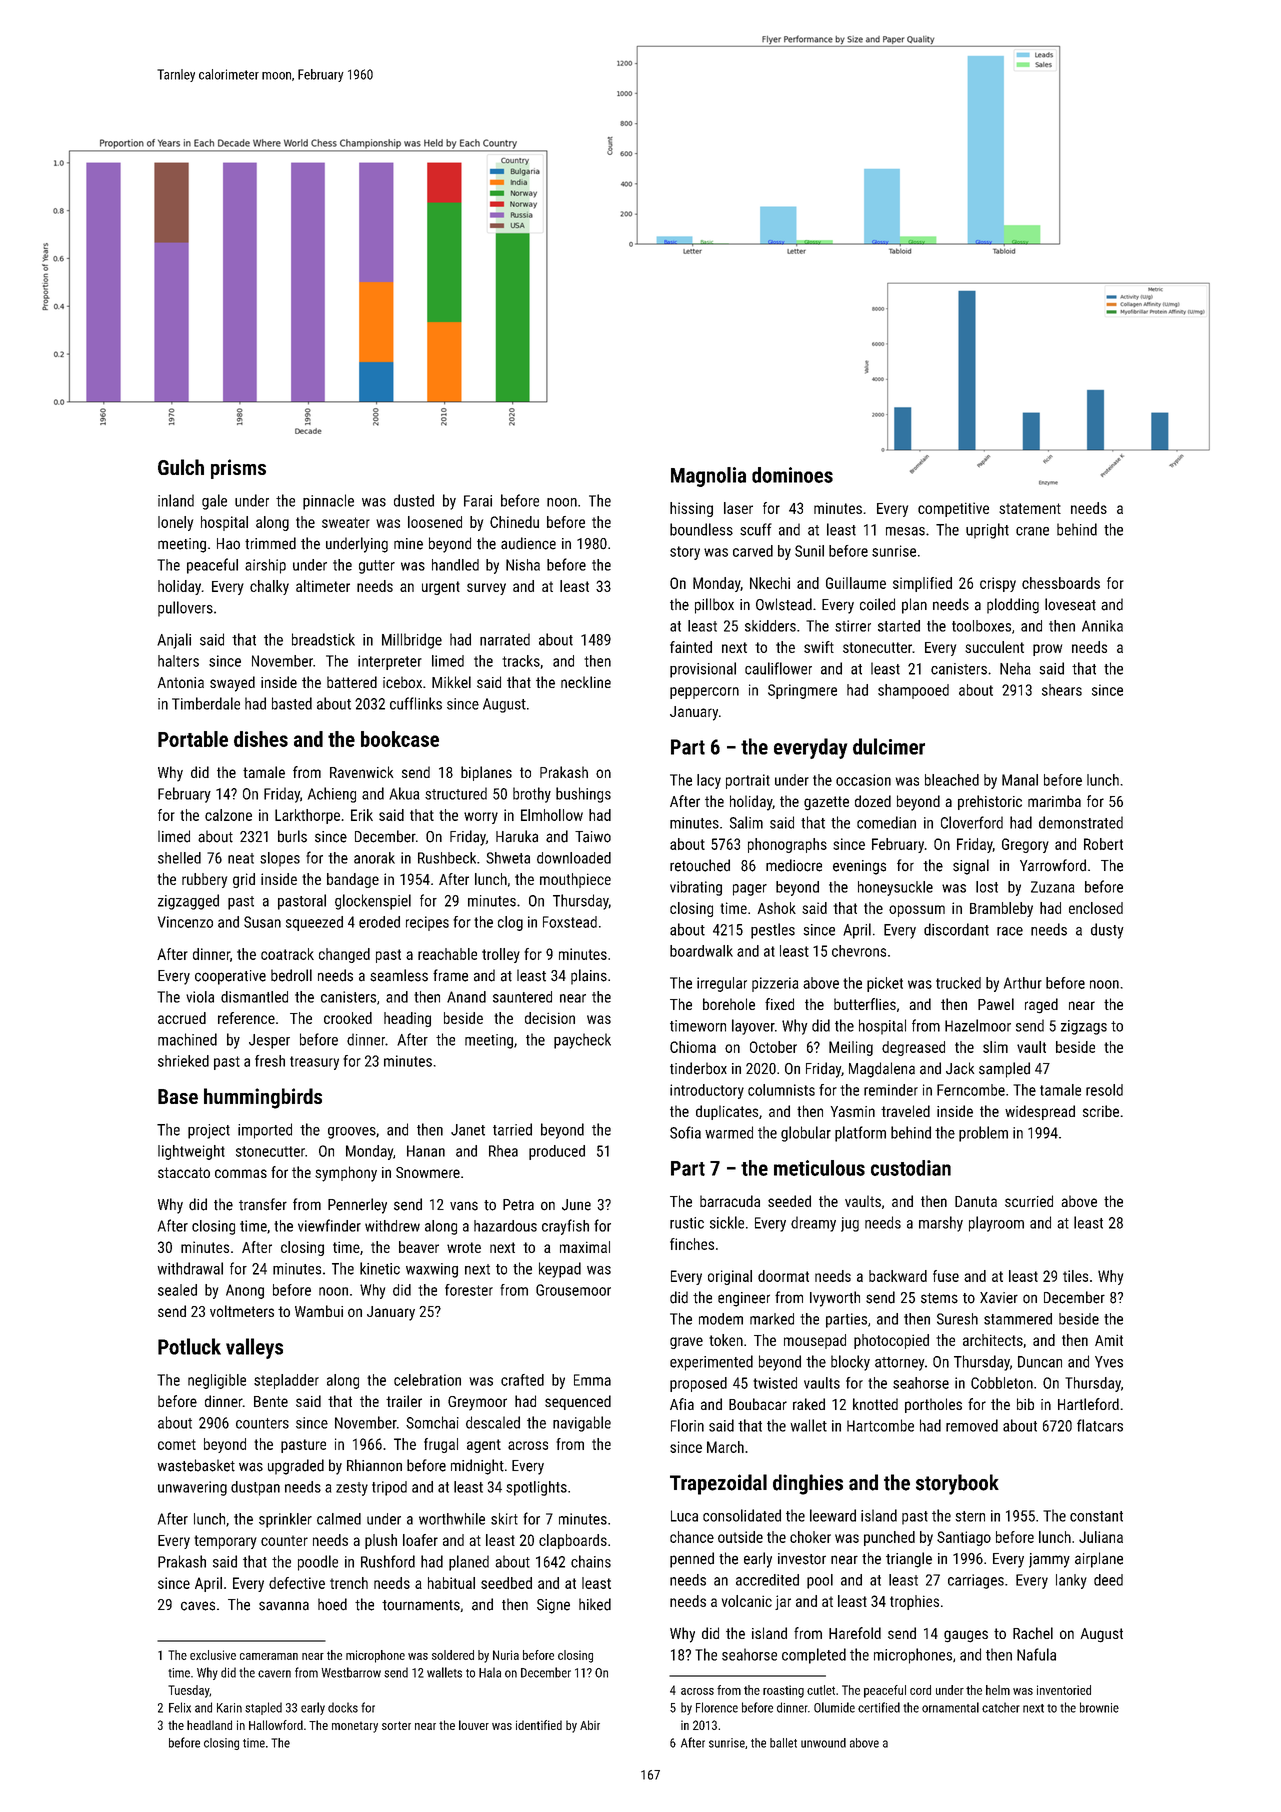  What do you see at coordinates (214, 502) in the page?
I see `gale` at bounding box center [214, 502].
